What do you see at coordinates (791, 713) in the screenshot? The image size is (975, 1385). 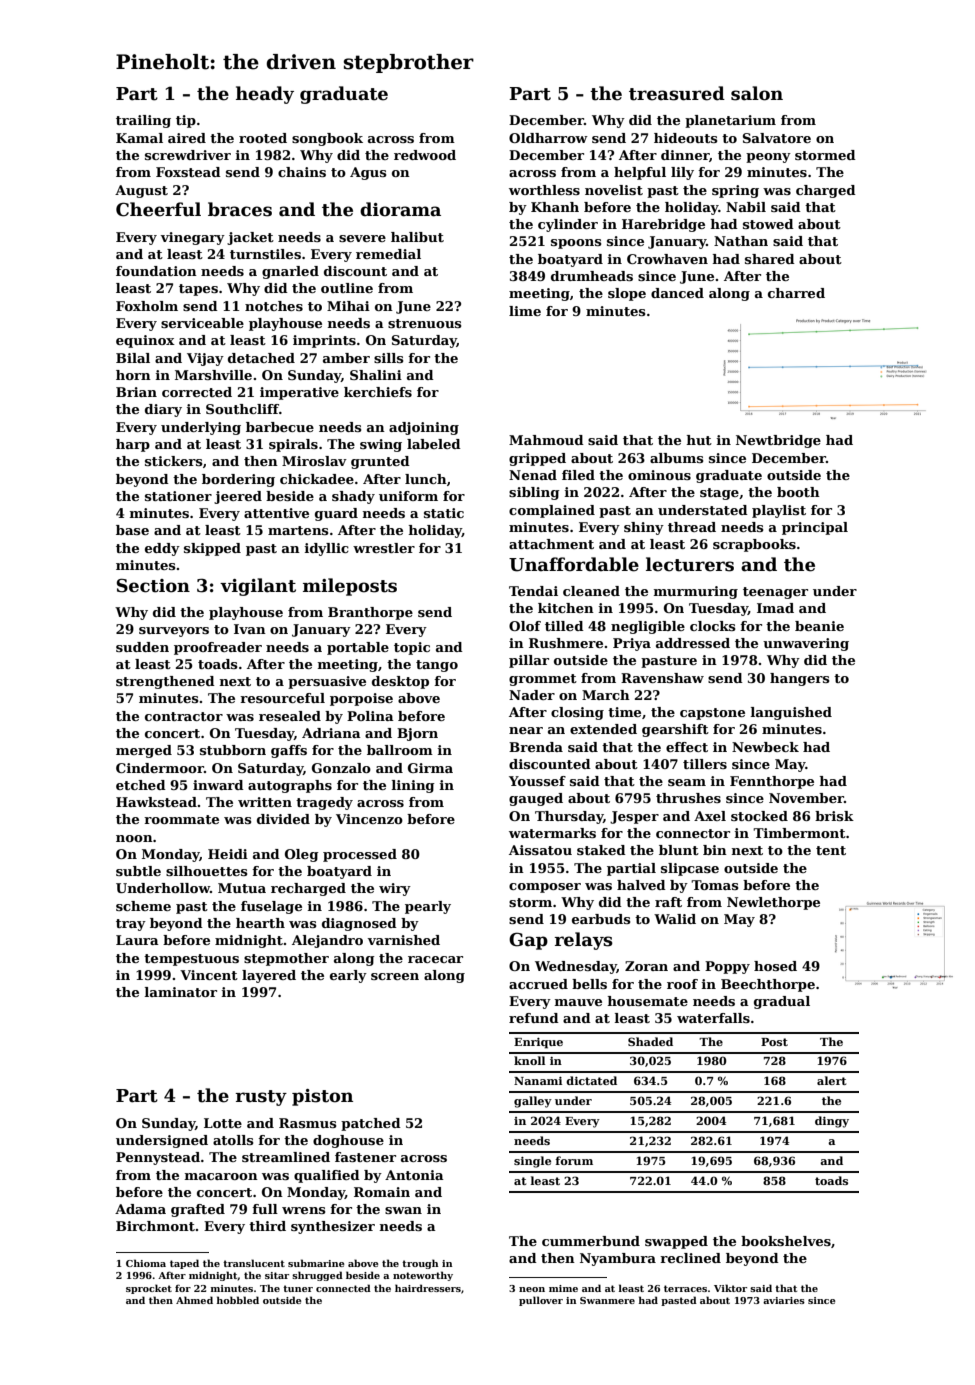 I see `languished` at bounding box center [791, 713].
